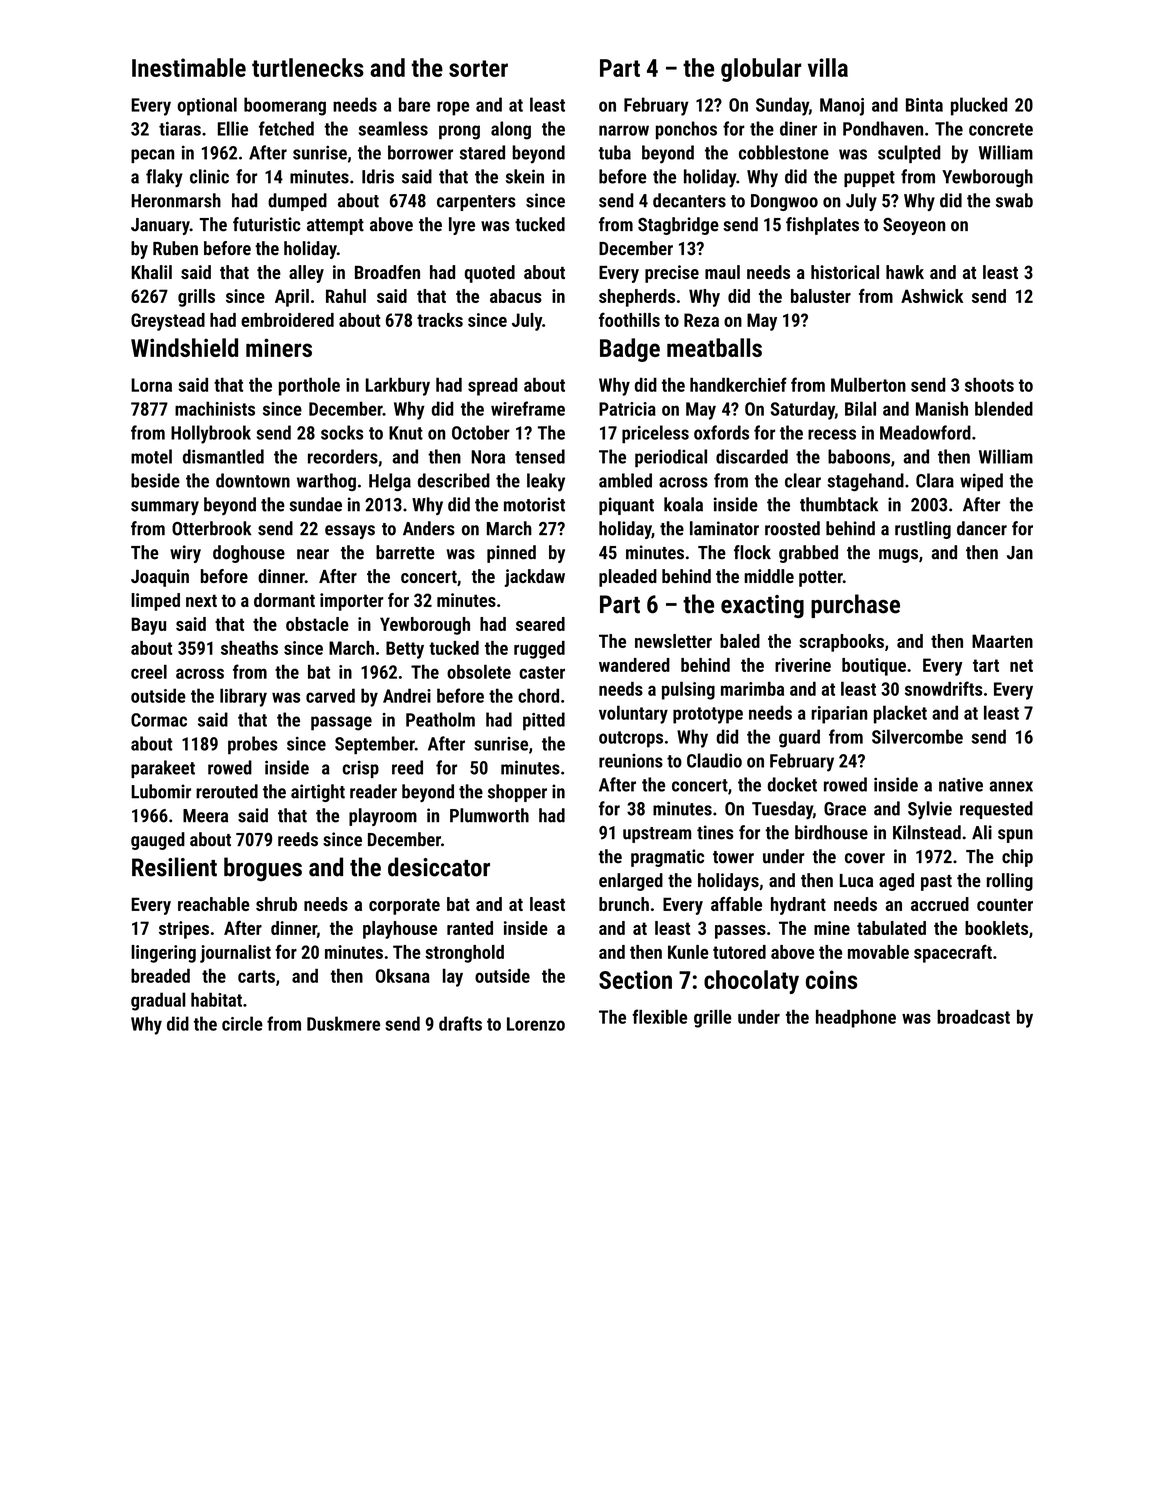  Describe the element at coordinates (1001, 129) in the document. I see `concrete` at that location.
